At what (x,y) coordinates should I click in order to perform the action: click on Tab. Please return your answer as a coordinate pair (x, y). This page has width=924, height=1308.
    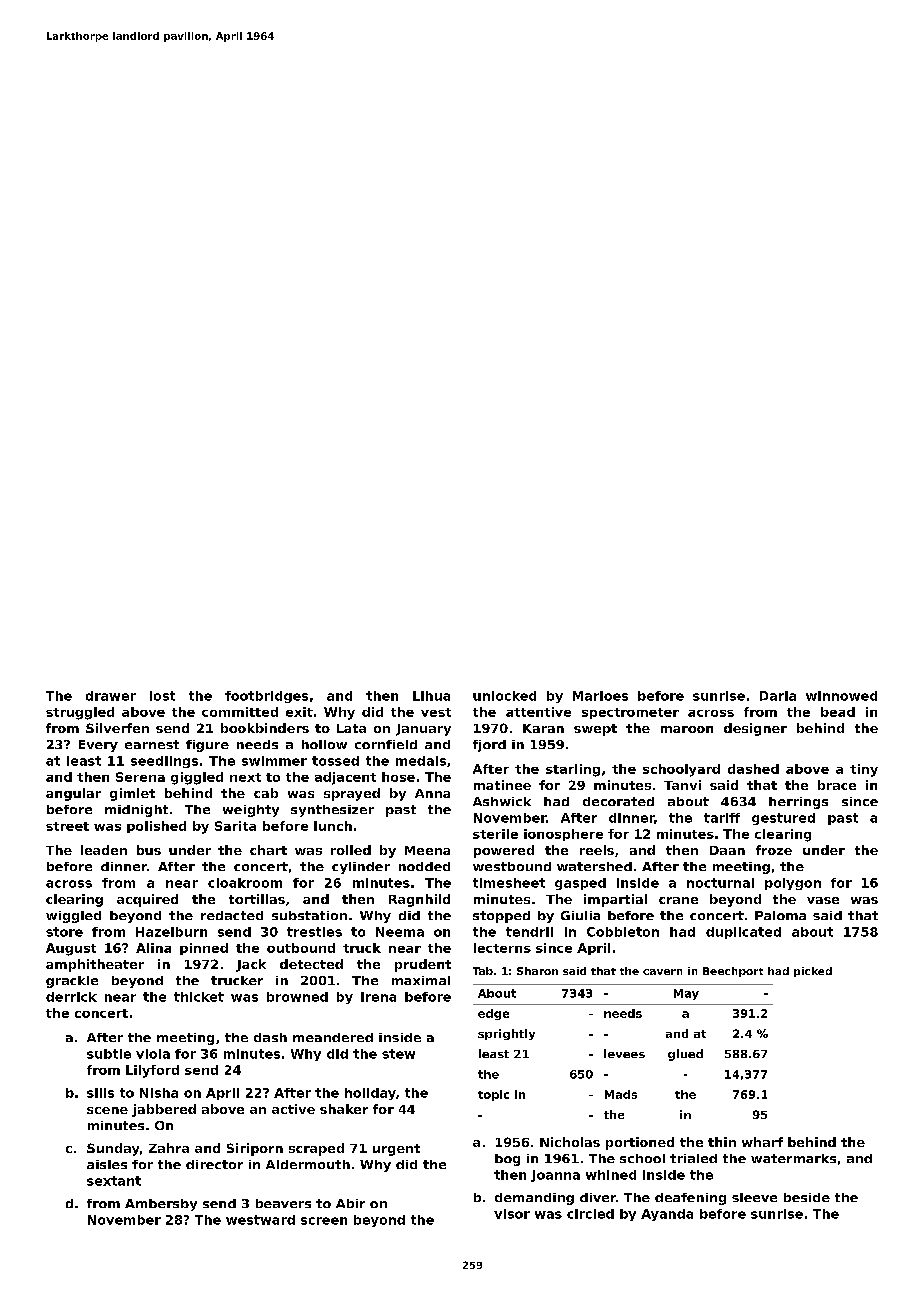
    Looking at the image, I should click on (483, 971).
